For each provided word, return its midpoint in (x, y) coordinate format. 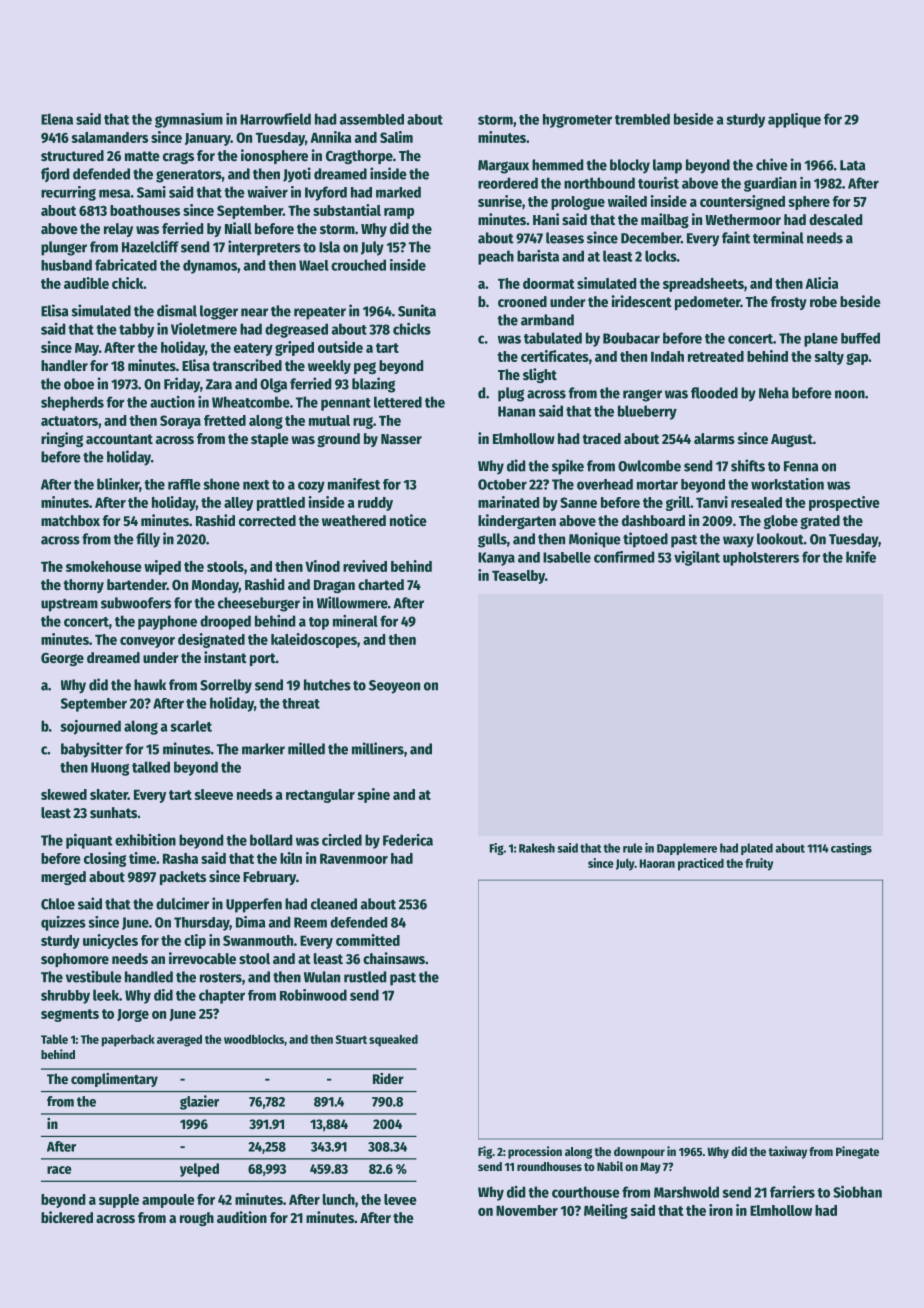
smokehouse (104, 566)
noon (850, 394)
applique (794, 120)
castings (851, 849)
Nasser (401, 439)
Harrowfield (275, 119)
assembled (372, 119)
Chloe (58, 904)
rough (197, 1219)
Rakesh (537, 848)
